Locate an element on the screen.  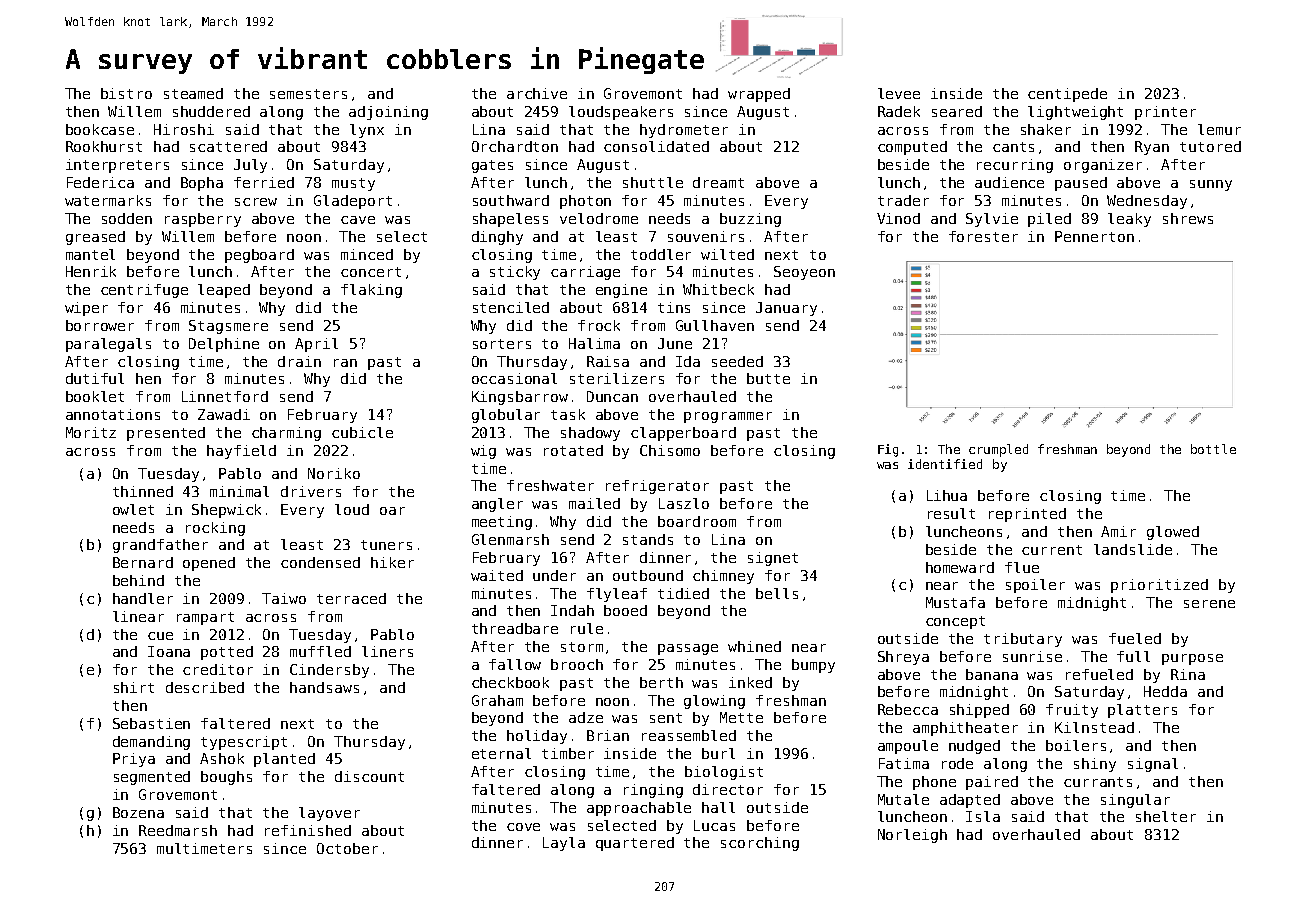
reassembled is located at coordinates (689, 735).
